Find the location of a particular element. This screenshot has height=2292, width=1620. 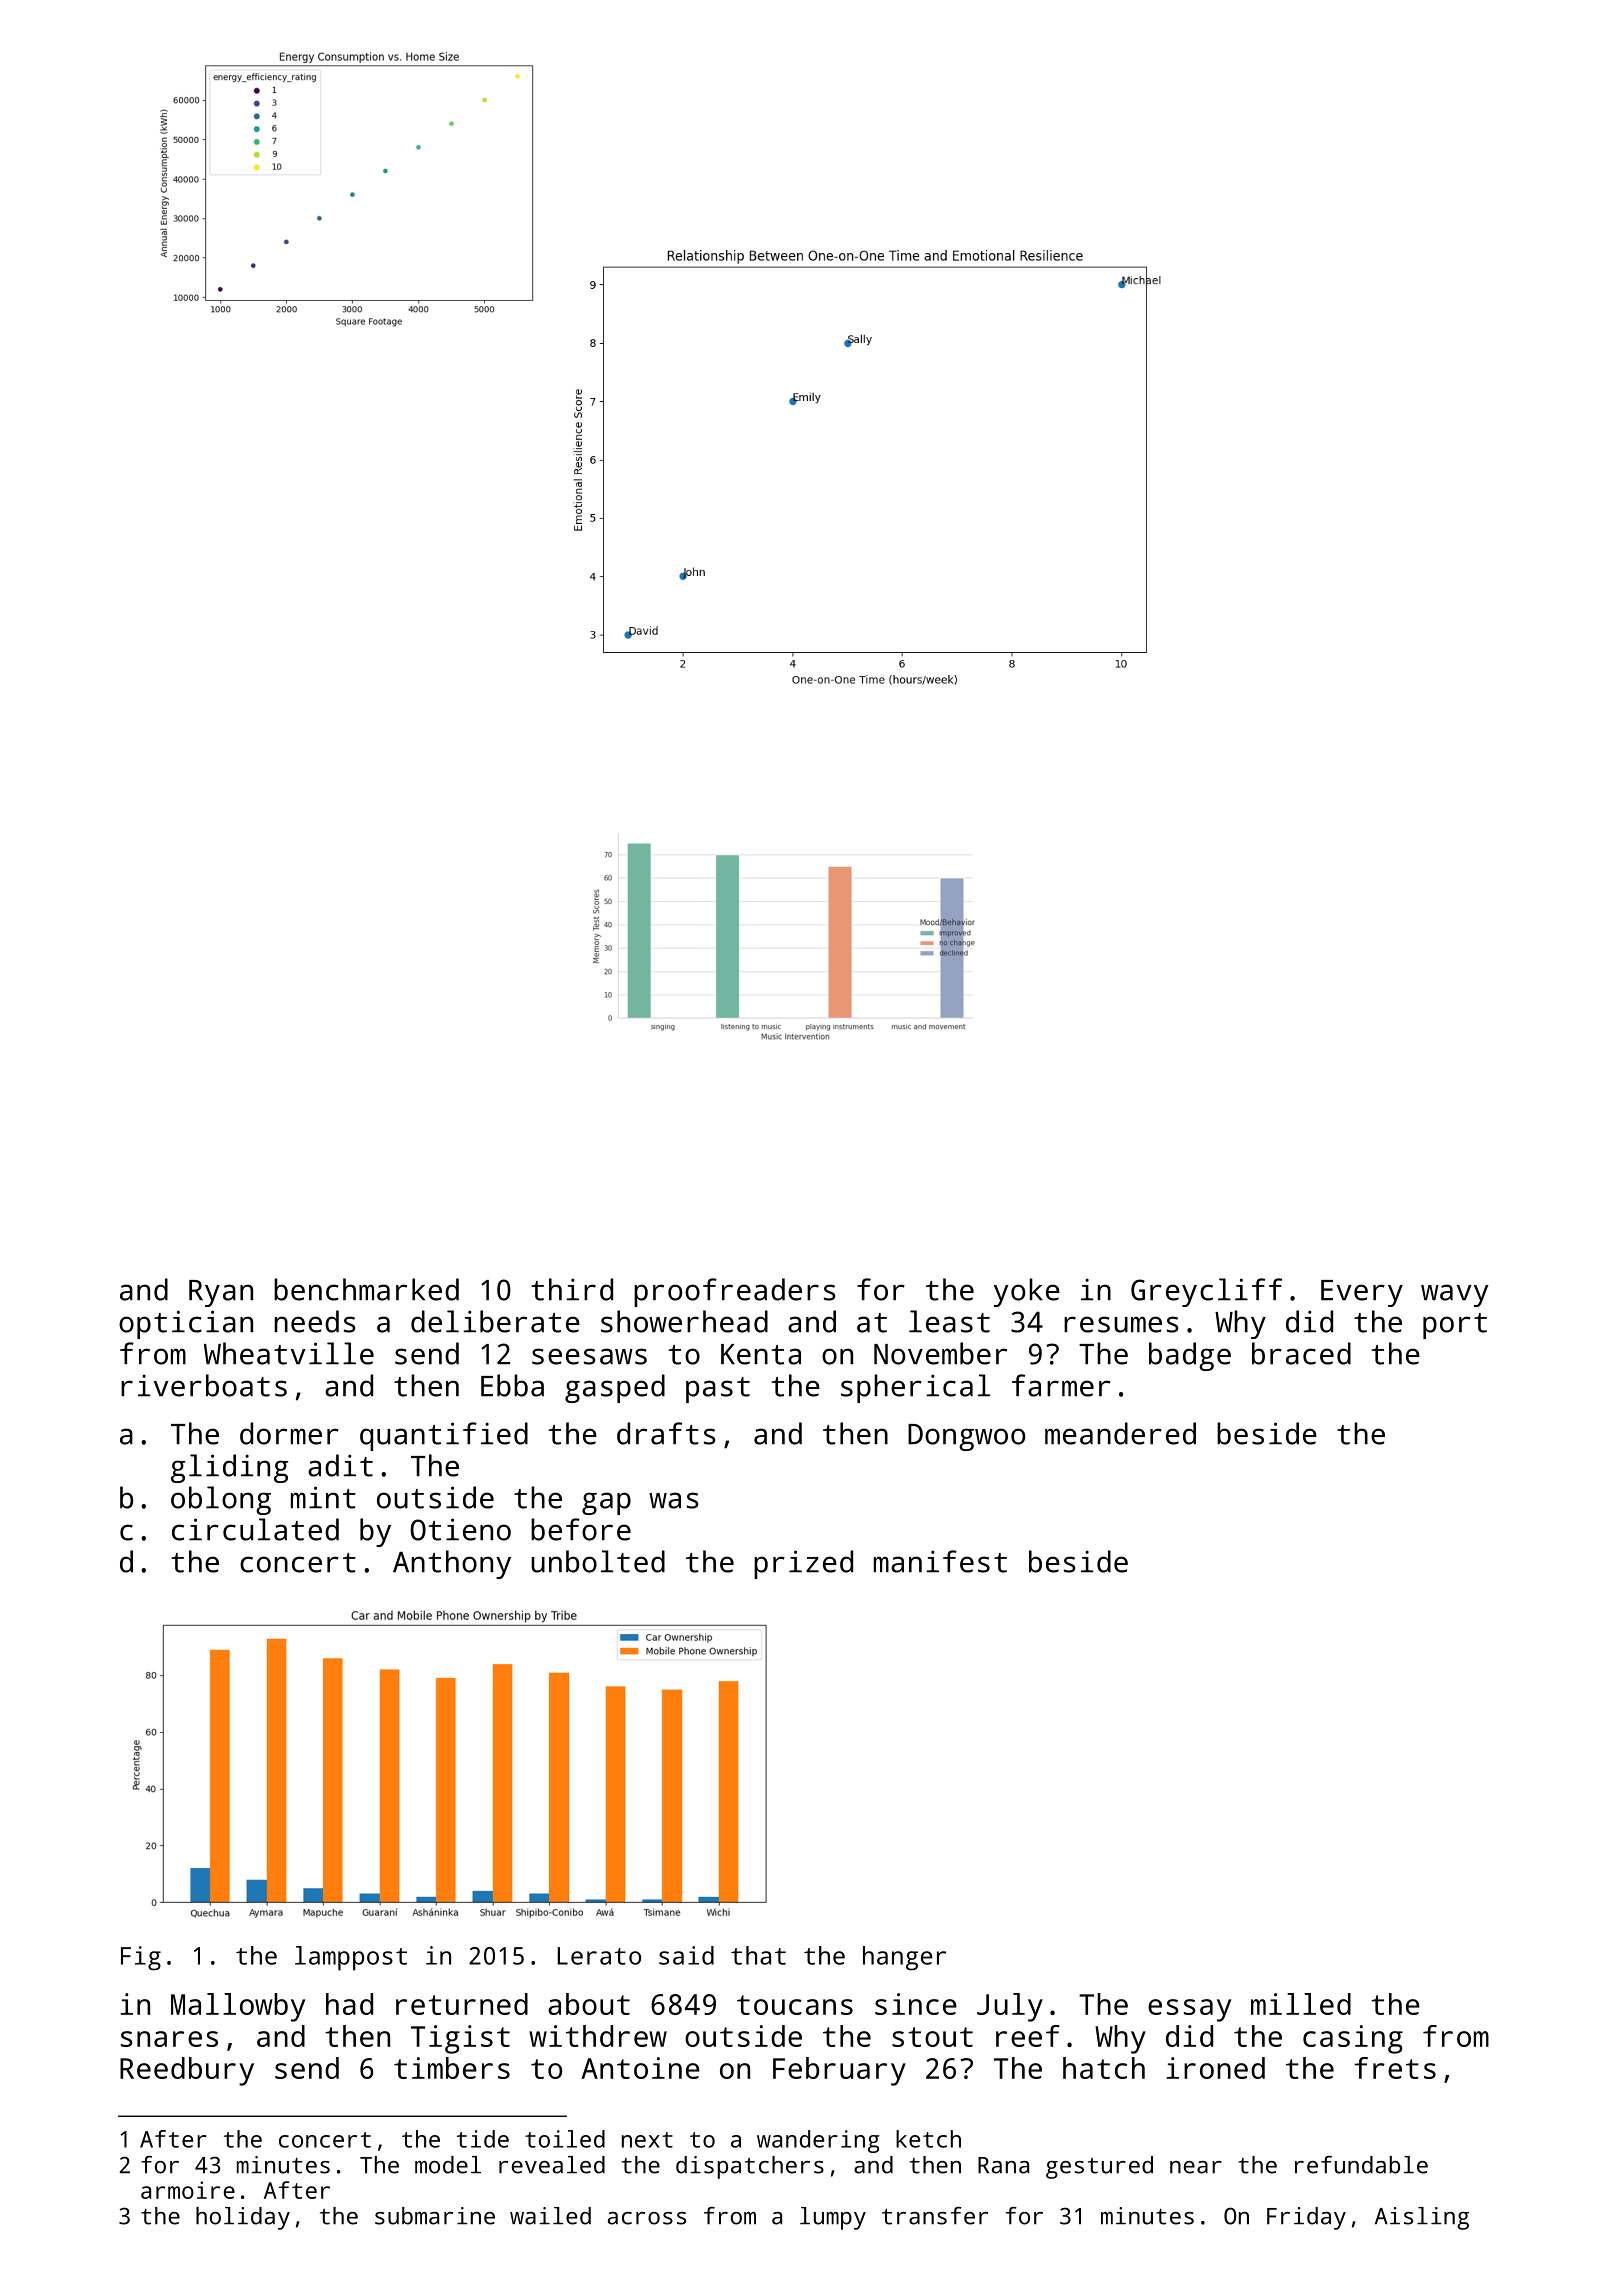

prized is located at coordinates (803, 1564).
